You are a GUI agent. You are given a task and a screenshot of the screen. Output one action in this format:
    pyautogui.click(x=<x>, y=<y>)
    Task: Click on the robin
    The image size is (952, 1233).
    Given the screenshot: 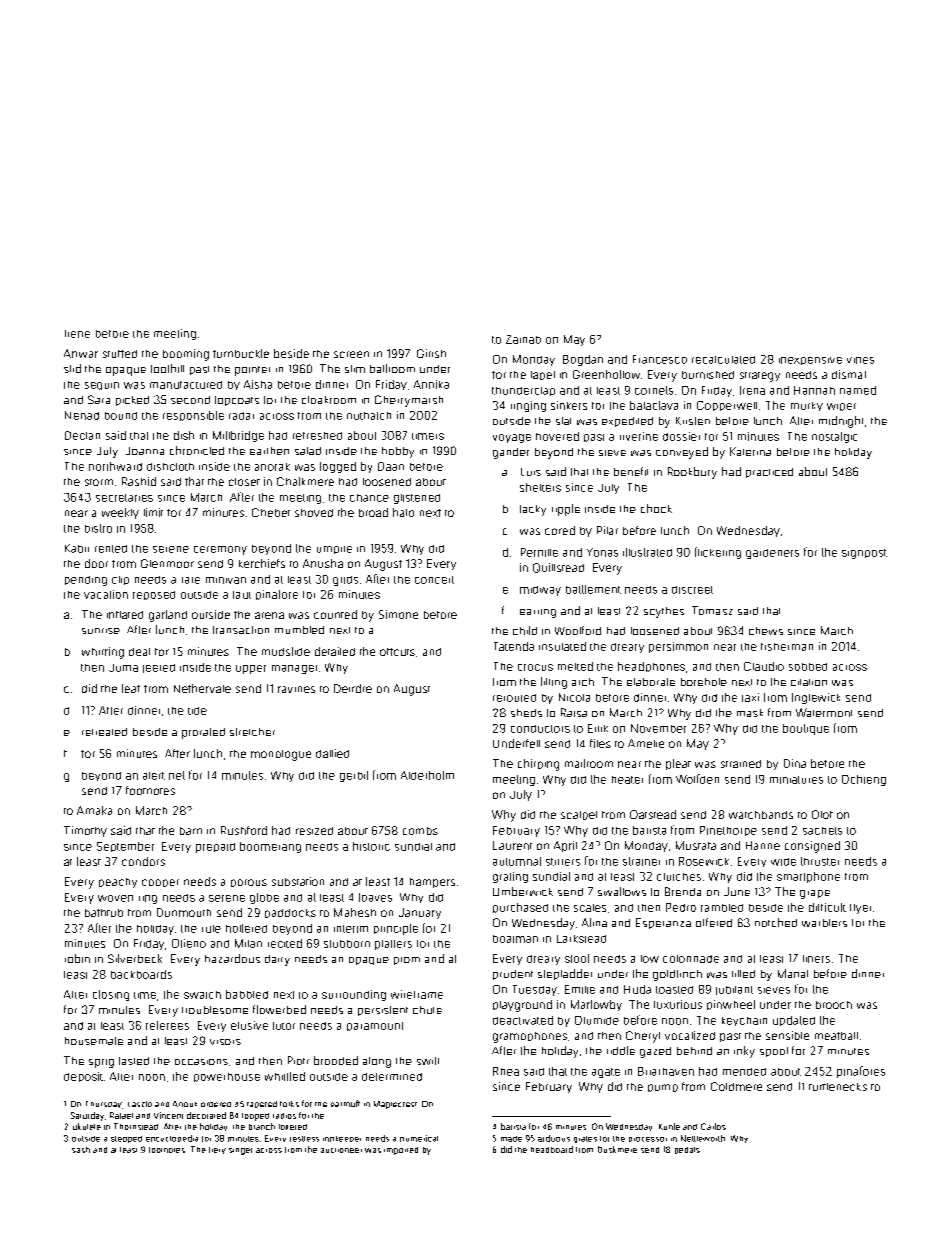 What is the action you would take?
    pyautogui.click(x=77, y=958)
